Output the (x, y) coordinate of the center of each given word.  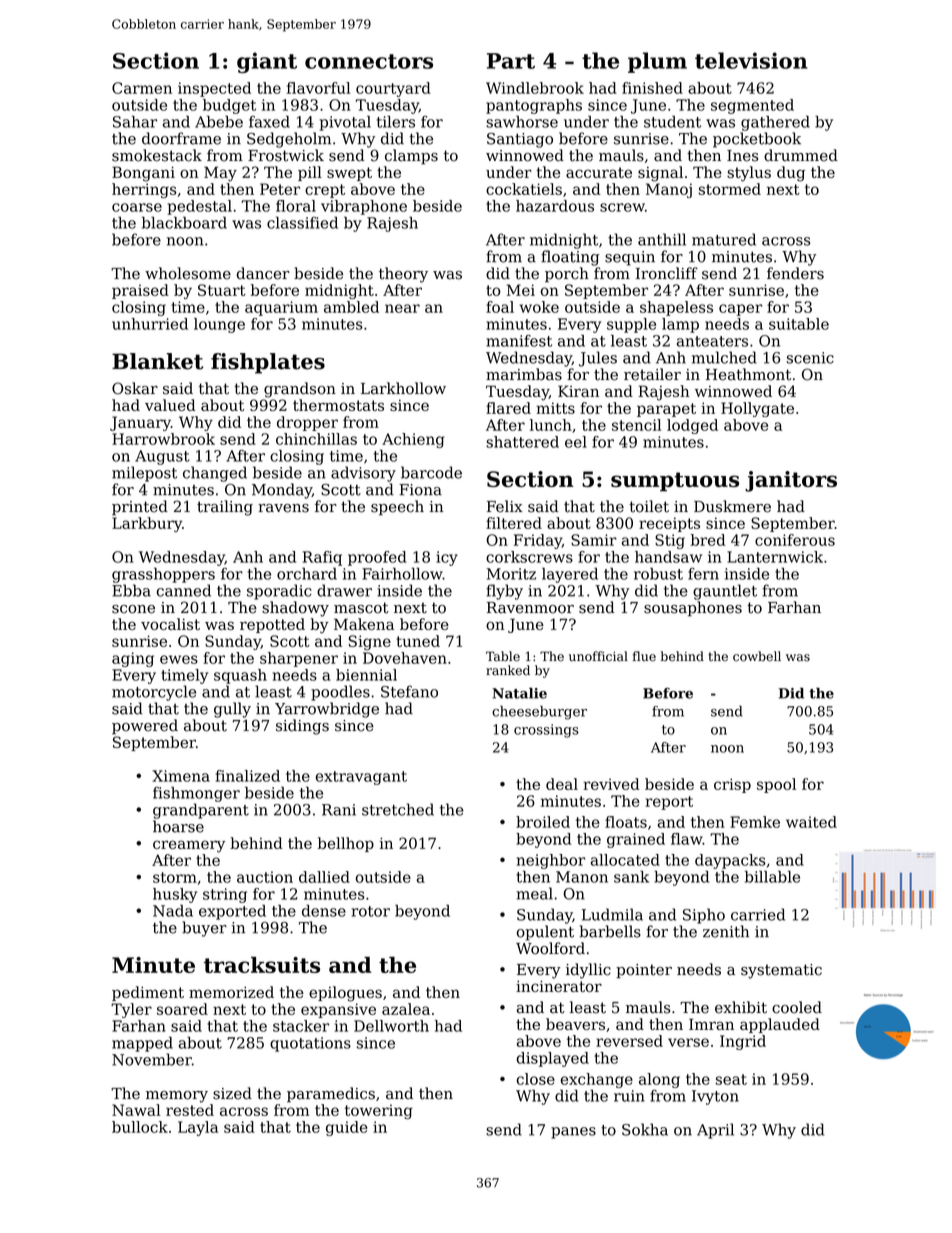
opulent (545, 933)
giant (267, 62)
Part (511, 61)
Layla (198, 1128)
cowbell (757, 656)
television (751, 60)
